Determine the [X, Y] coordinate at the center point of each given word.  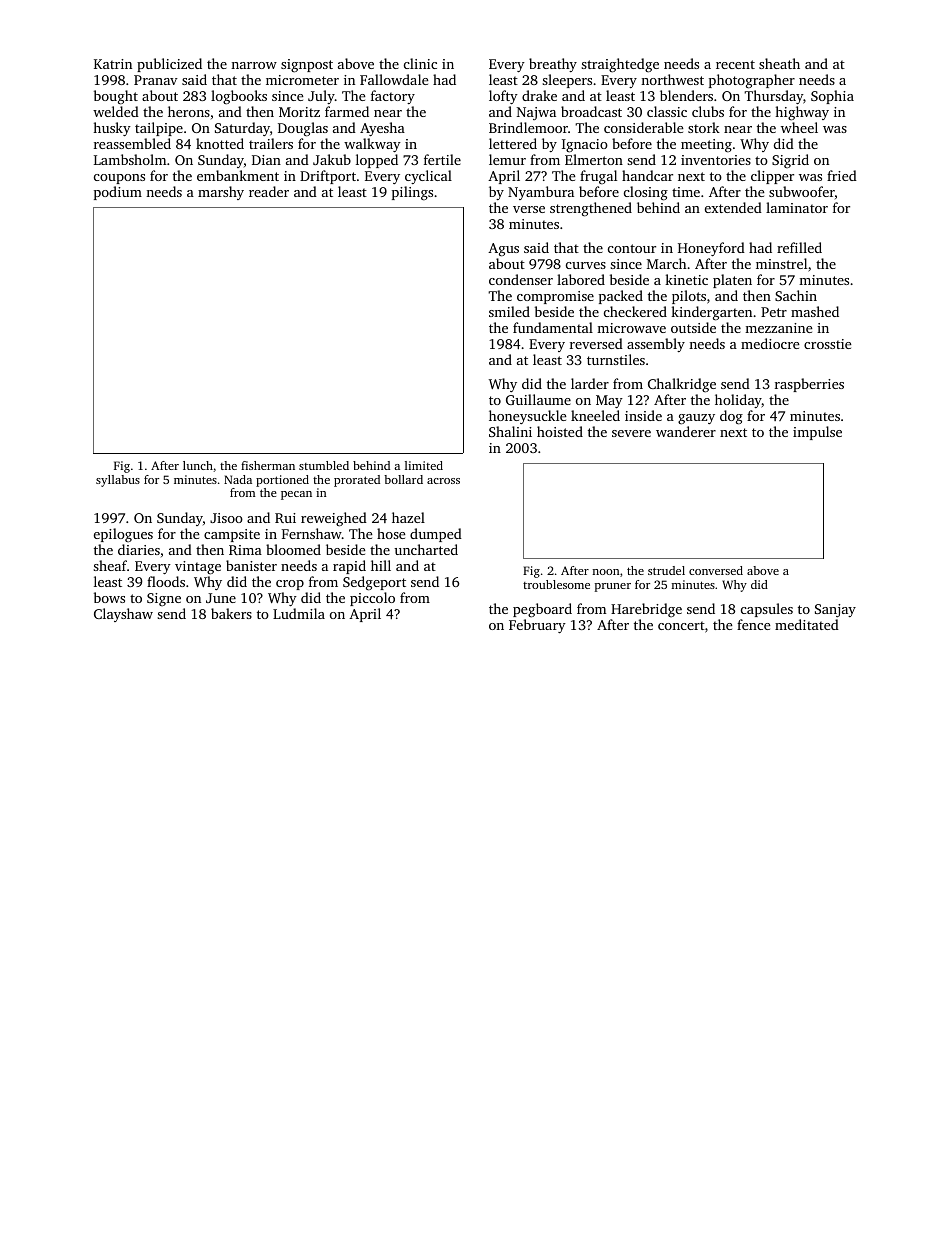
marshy [221, 193]
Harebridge [646, 610]
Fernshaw [312, 533]
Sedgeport [374, 583]
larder [590, 383]
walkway [372, 145]
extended [733, 207]
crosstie [828, 344]
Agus [503, 250]
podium [118, 193]
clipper [772, 177]
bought [116, 97]
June [221, 598]
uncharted [426, 549]
